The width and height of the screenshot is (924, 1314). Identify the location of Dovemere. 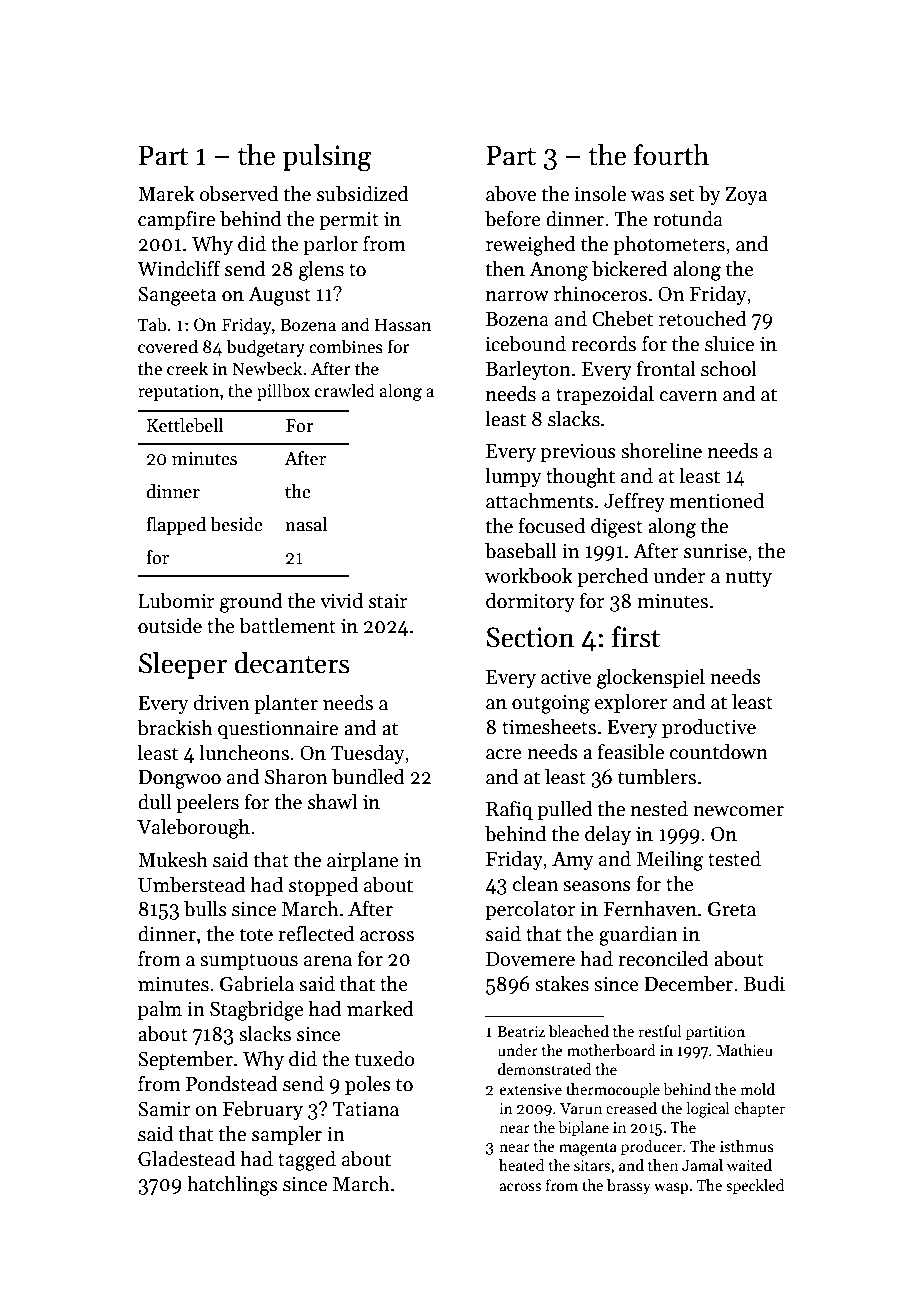
(530, 959).
